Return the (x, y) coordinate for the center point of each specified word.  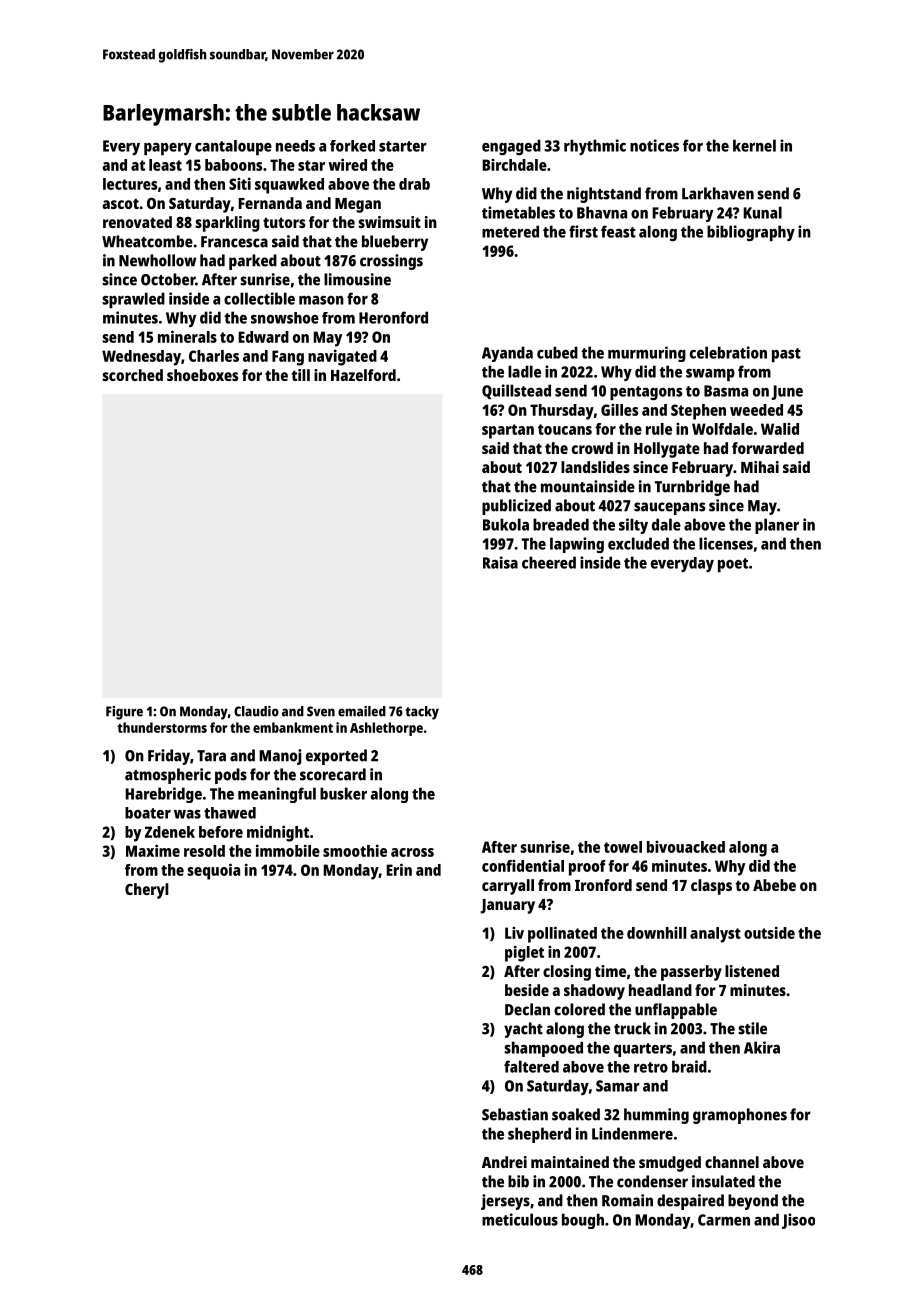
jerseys (505, 1202)
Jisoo (798, 1221)
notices (654, 145)
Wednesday (141, 358)
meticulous (520, 1219)
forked (352, 146)
